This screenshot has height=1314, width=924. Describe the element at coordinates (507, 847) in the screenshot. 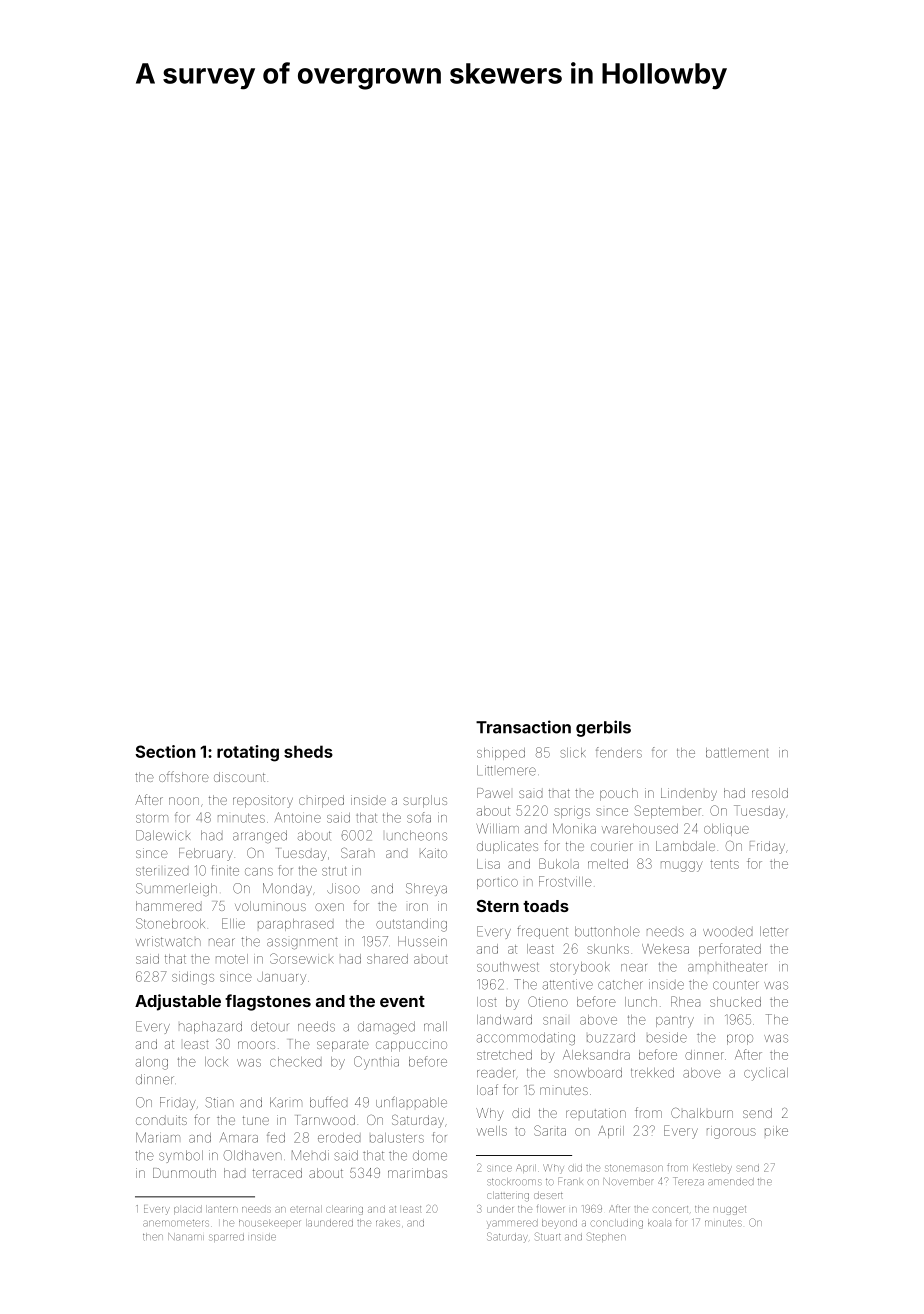

I see `duplicates` at that location.
